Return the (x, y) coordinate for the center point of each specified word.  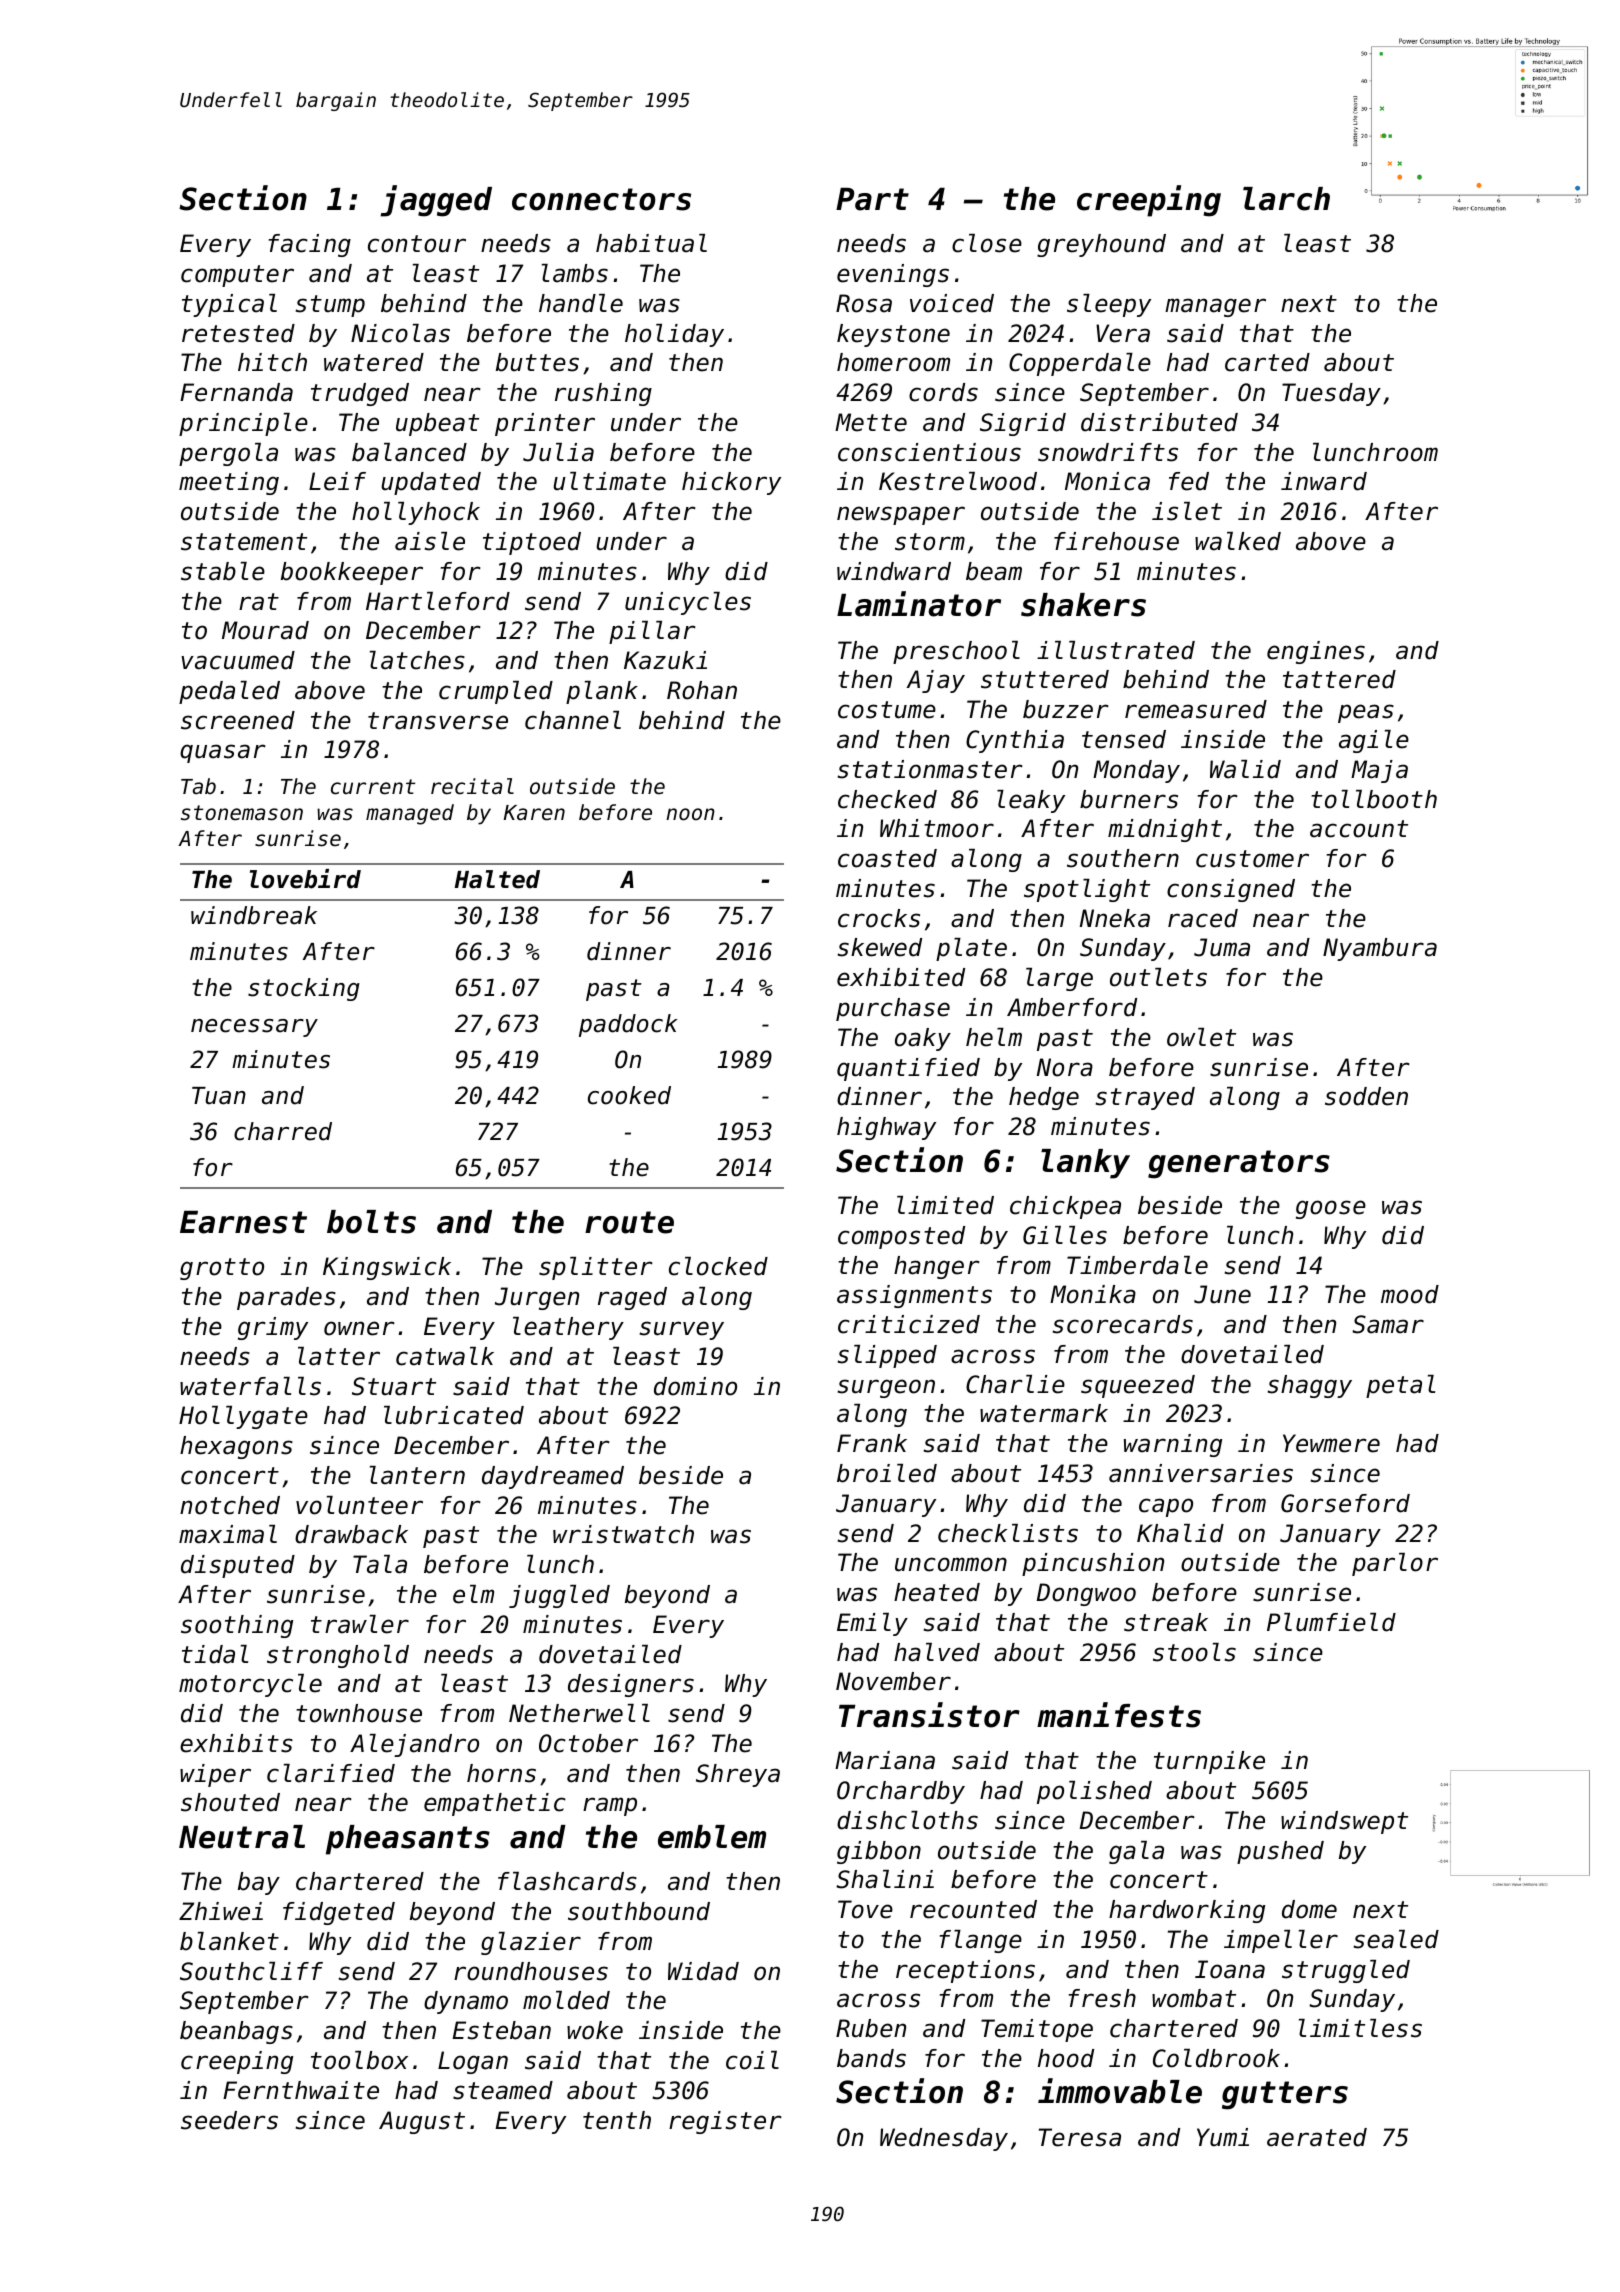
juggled (559, 1596)
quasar (222, 753)
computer (237, 276)
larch (1286, 199)
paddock (628, 1025)
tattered (1339, 679)
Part (872, 199)
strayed (1145, 1098)
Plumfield (1331, 1622)
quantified (908, 1069)
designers (631, 1685)
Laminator (919, 604)
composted (901, 1237)
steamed (503, 2090)
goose (1331, 1209)
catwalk (445, 1356)
